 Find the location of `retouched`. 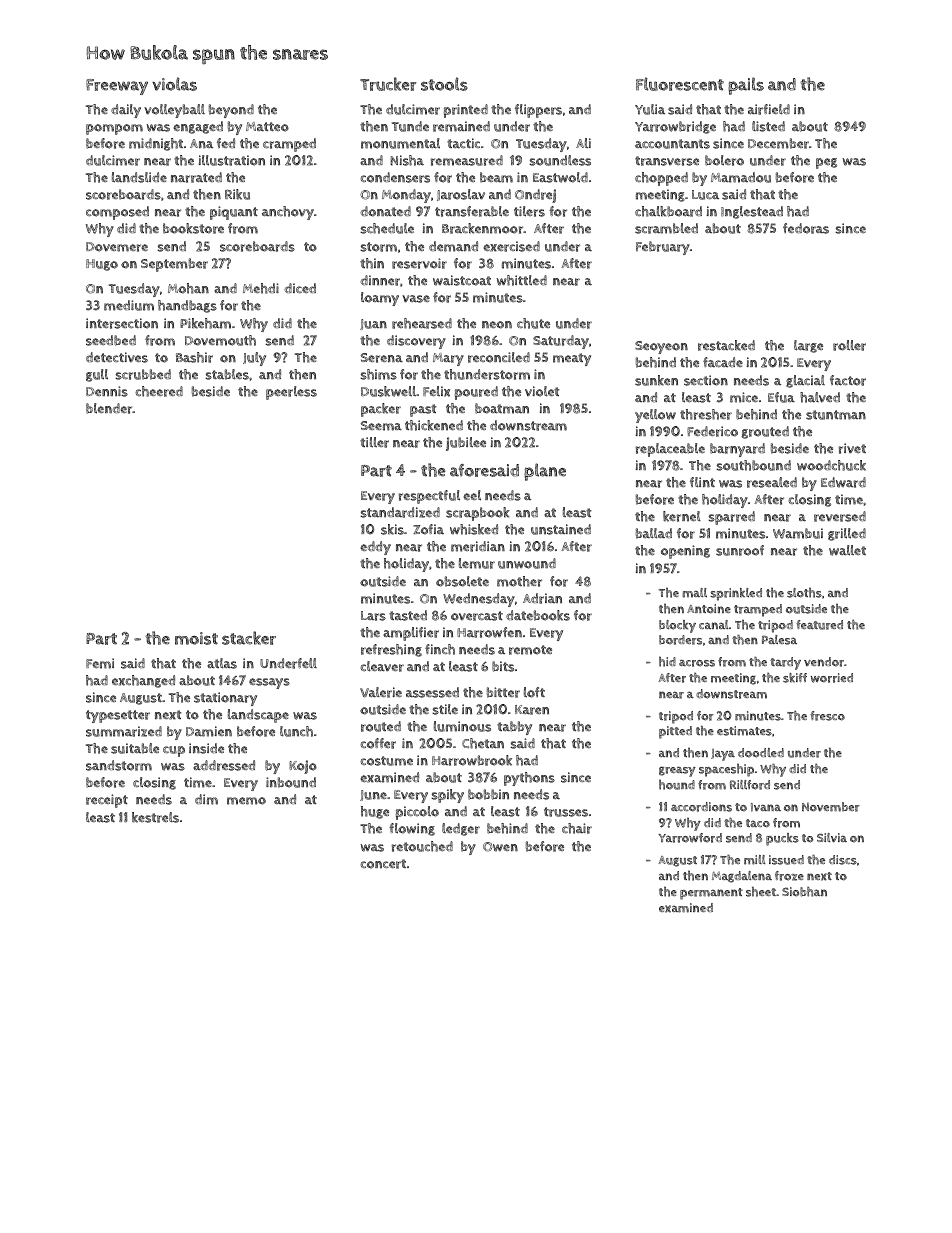

retouched is located at coordinates (422, 846).
